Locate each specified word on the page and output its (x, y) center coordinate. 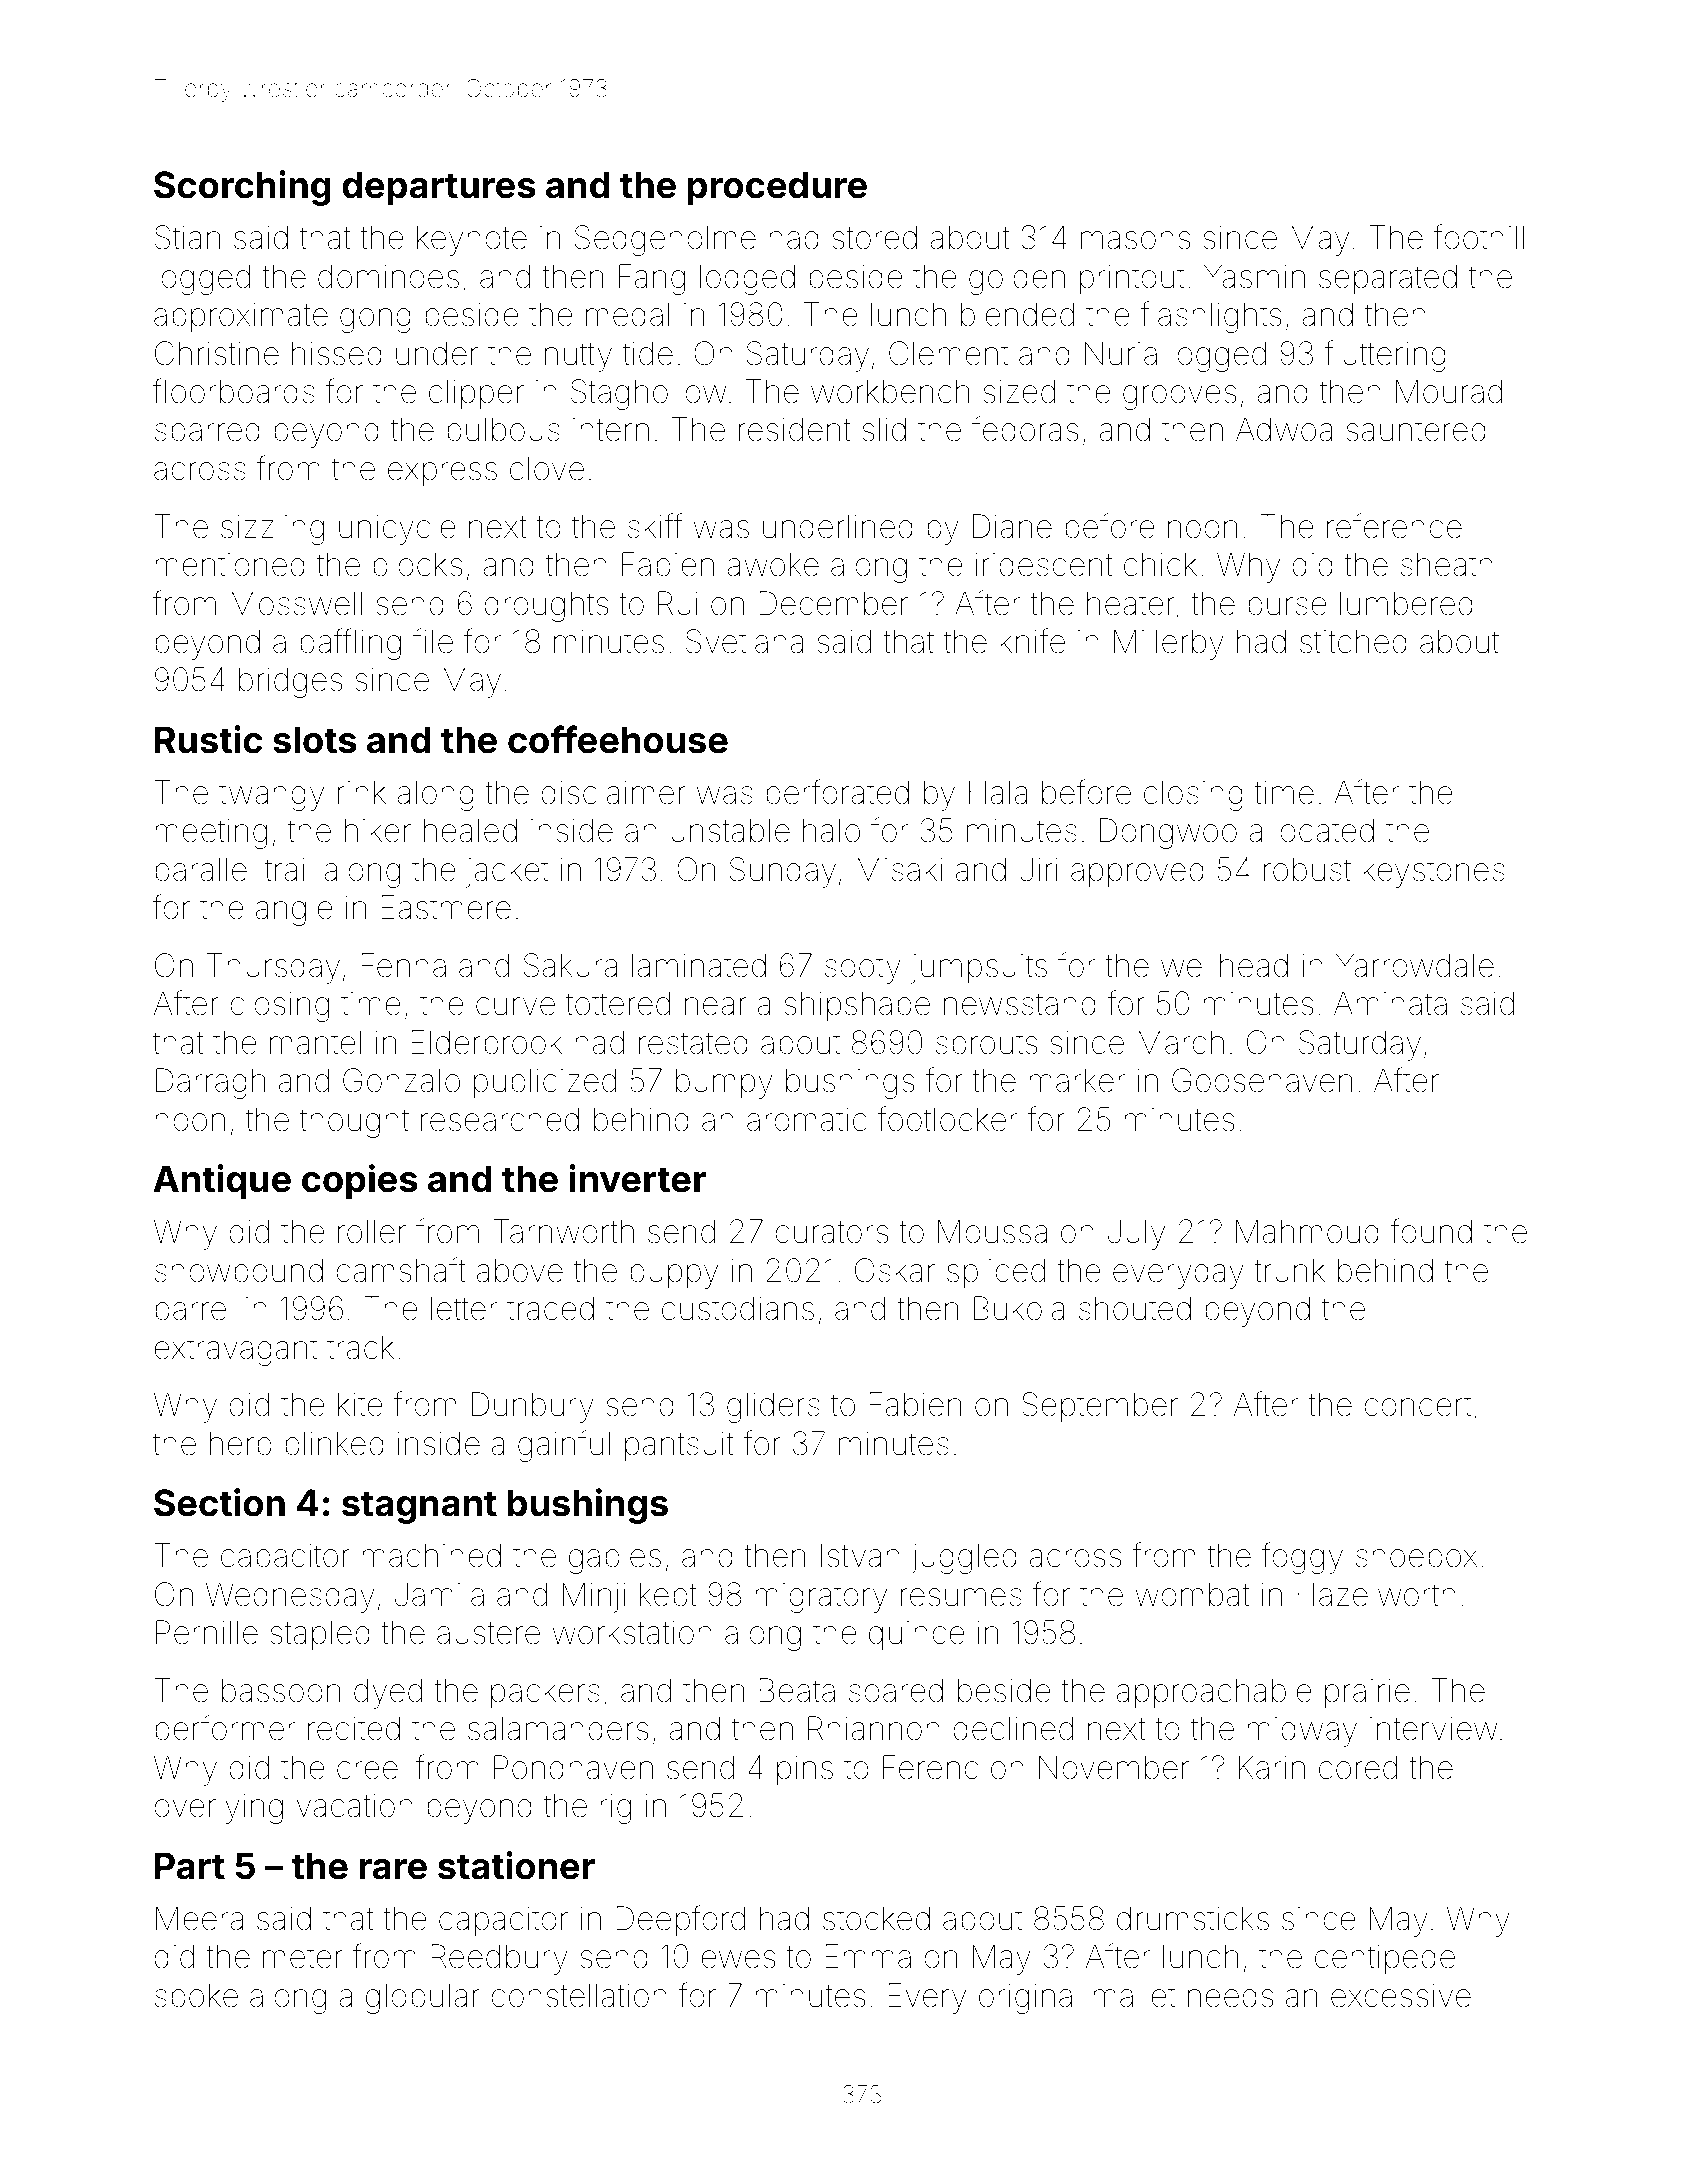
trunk (1289, 1270)
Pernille (207, 1632)
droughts (546, 606)
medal (628, 314)
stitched (1353, 641)
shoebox (1417, 1555)
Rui (678, 603)
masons (1135, 240)
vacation (355, 1806)
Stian (187, 237)
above (520, 1270)
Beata (797, 1690)
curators (831, 1232)
